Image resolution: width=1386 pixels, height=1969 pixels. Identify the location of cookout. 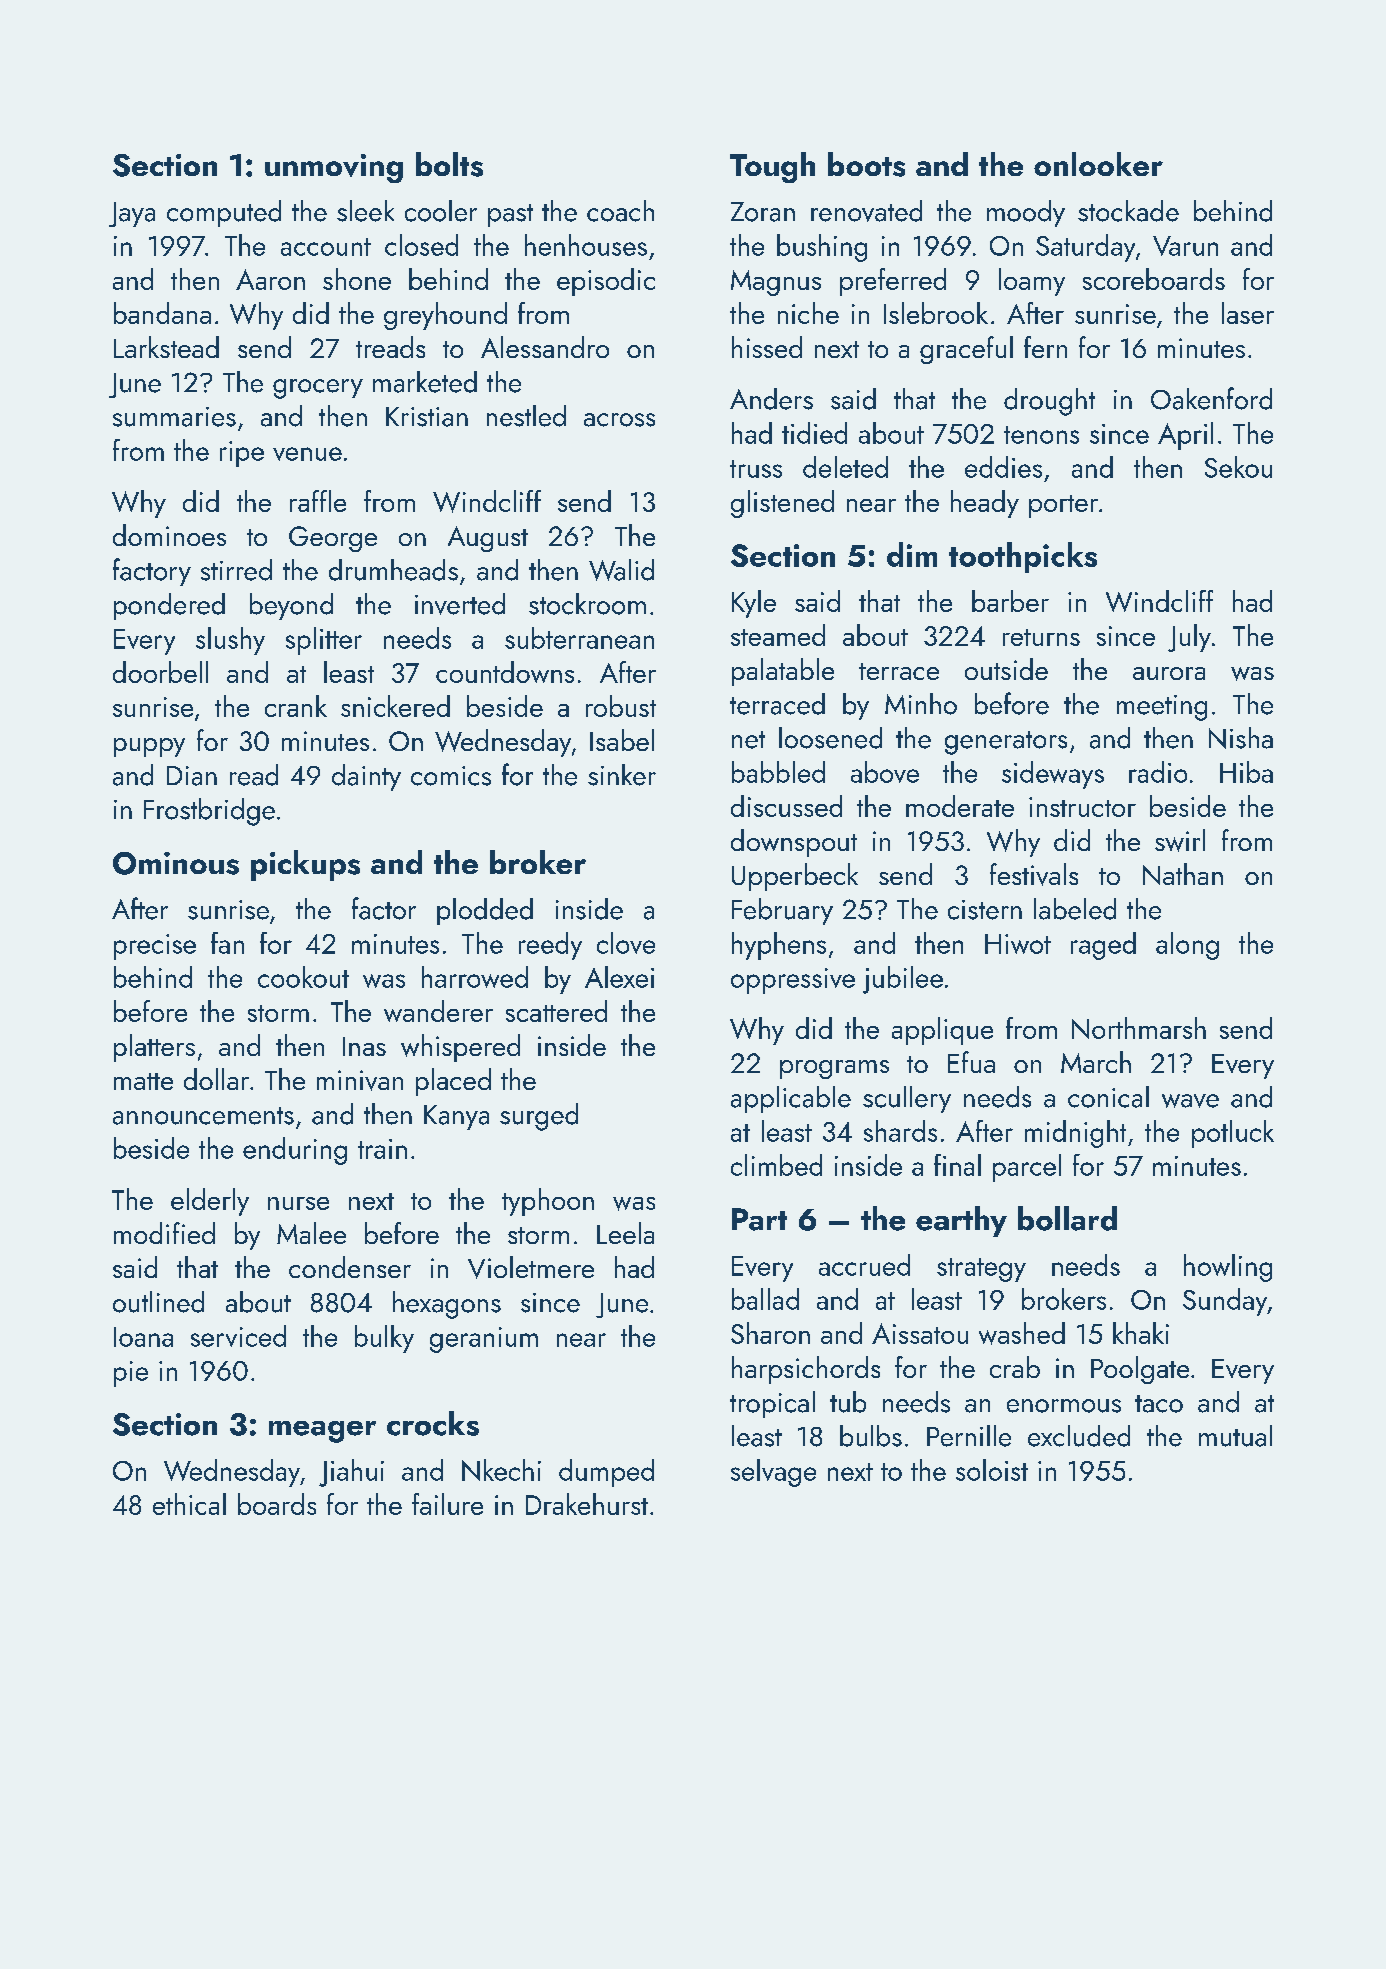
(303, 977).
